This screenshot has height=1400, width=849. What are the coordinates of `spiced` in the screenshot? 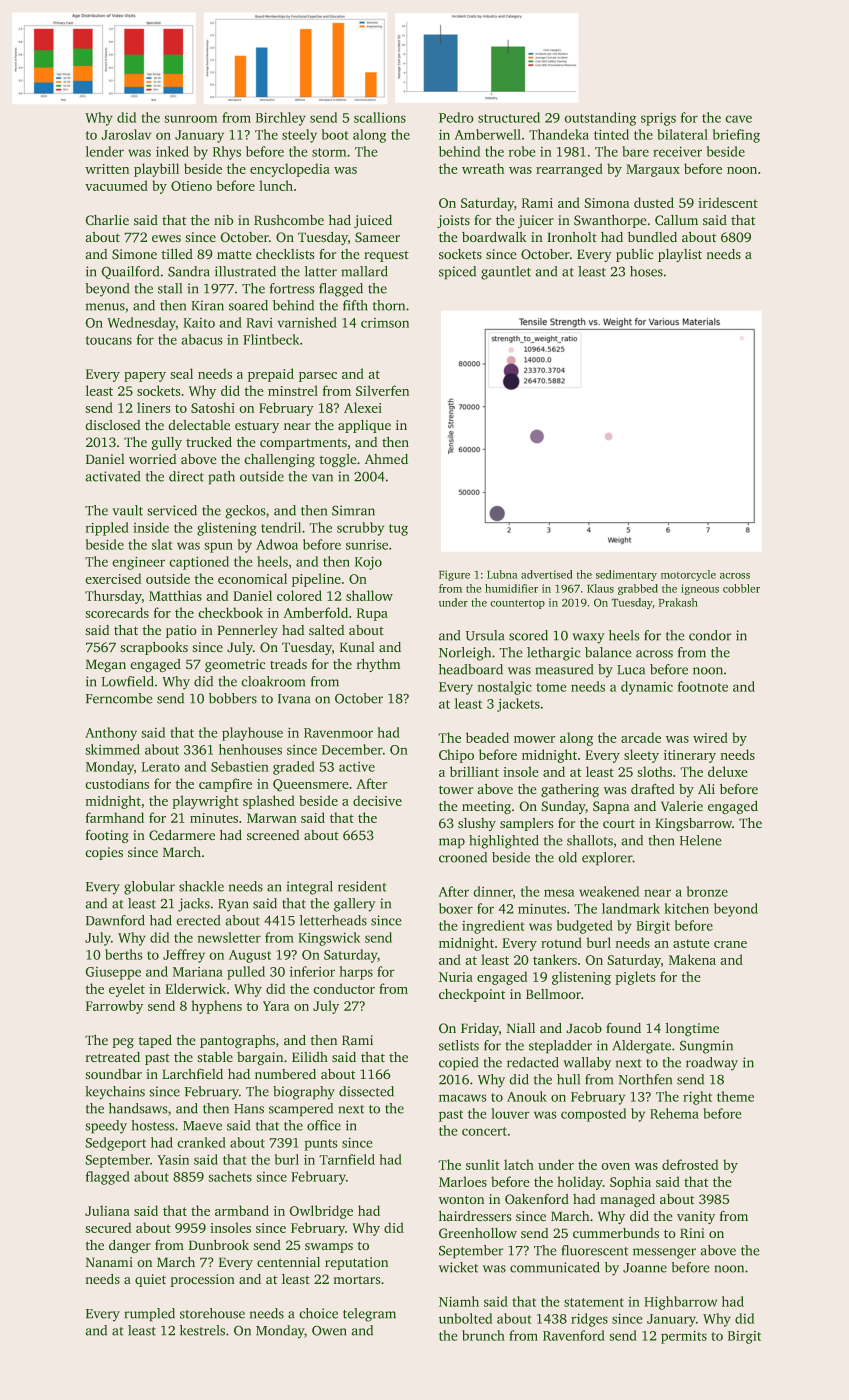 It's located at (457, 272).
